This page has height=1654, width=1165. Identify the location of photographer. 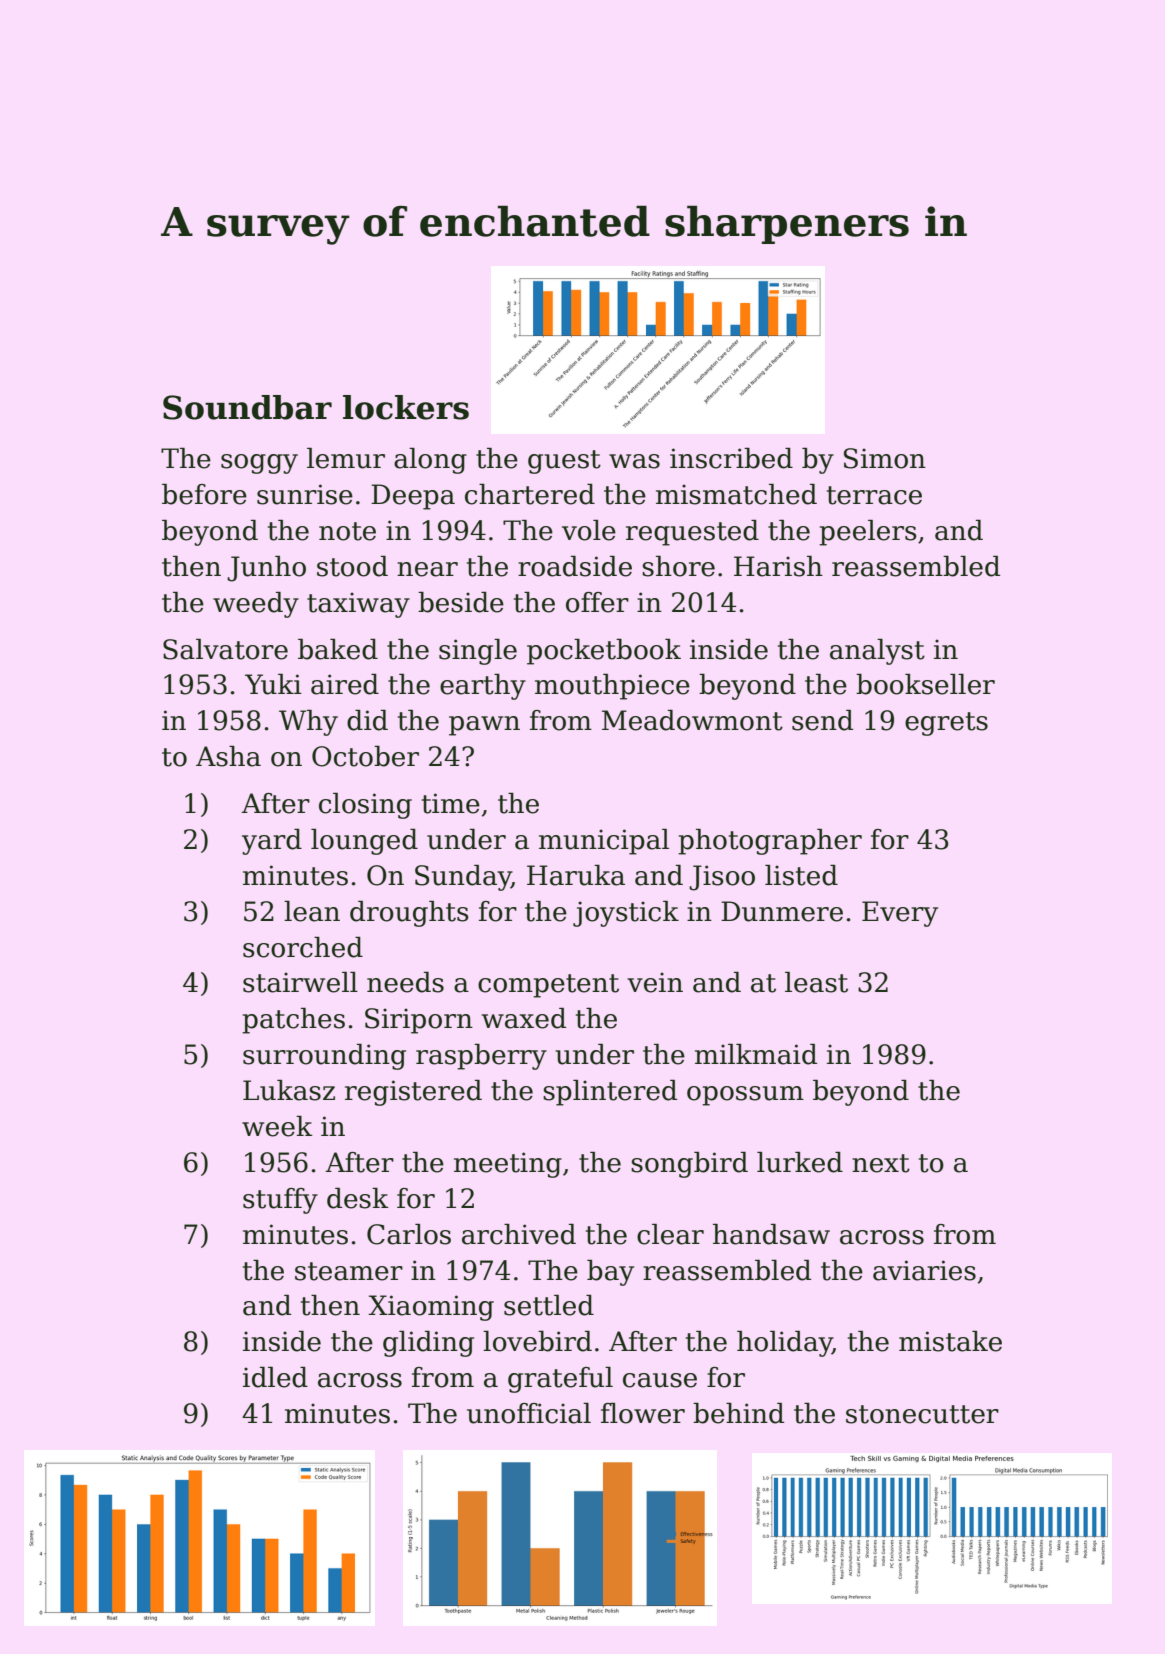
(770, 842).
